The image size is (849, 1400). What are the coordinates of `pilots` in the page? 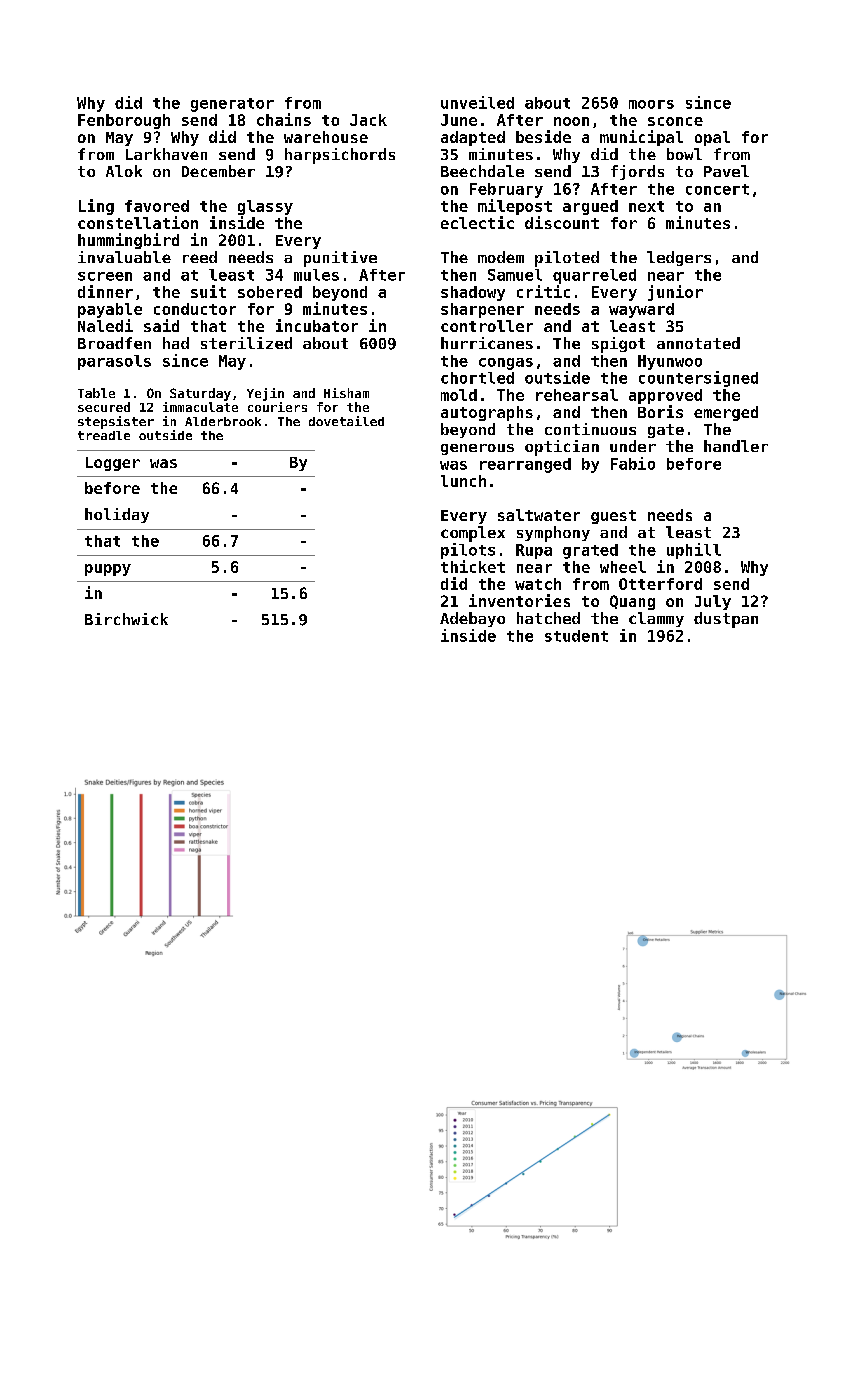 It's located at (468, 551).
